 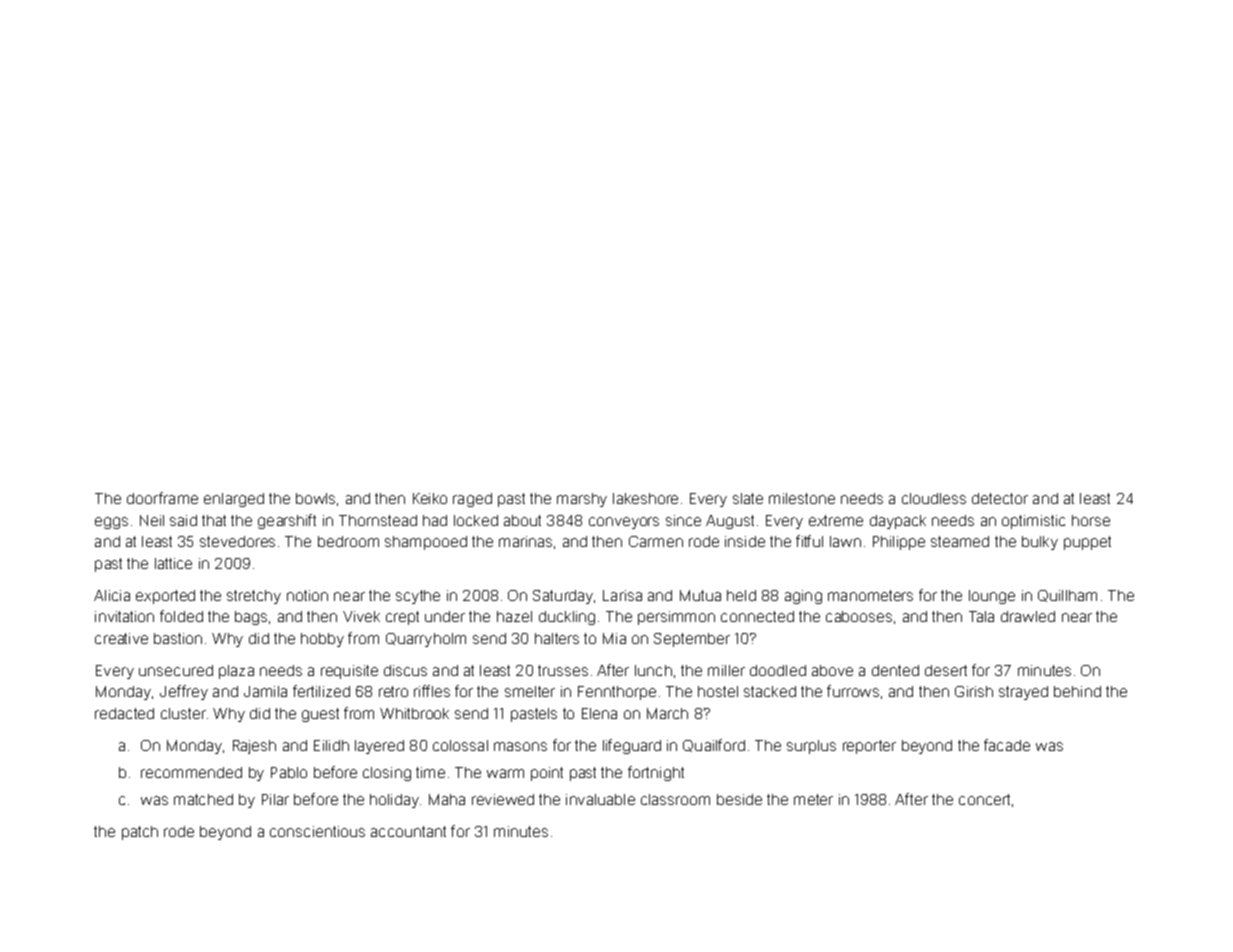 What do you see at coordinates (667, 713) in the screenshot?
I see `March` at bounding box center [667, 713].
